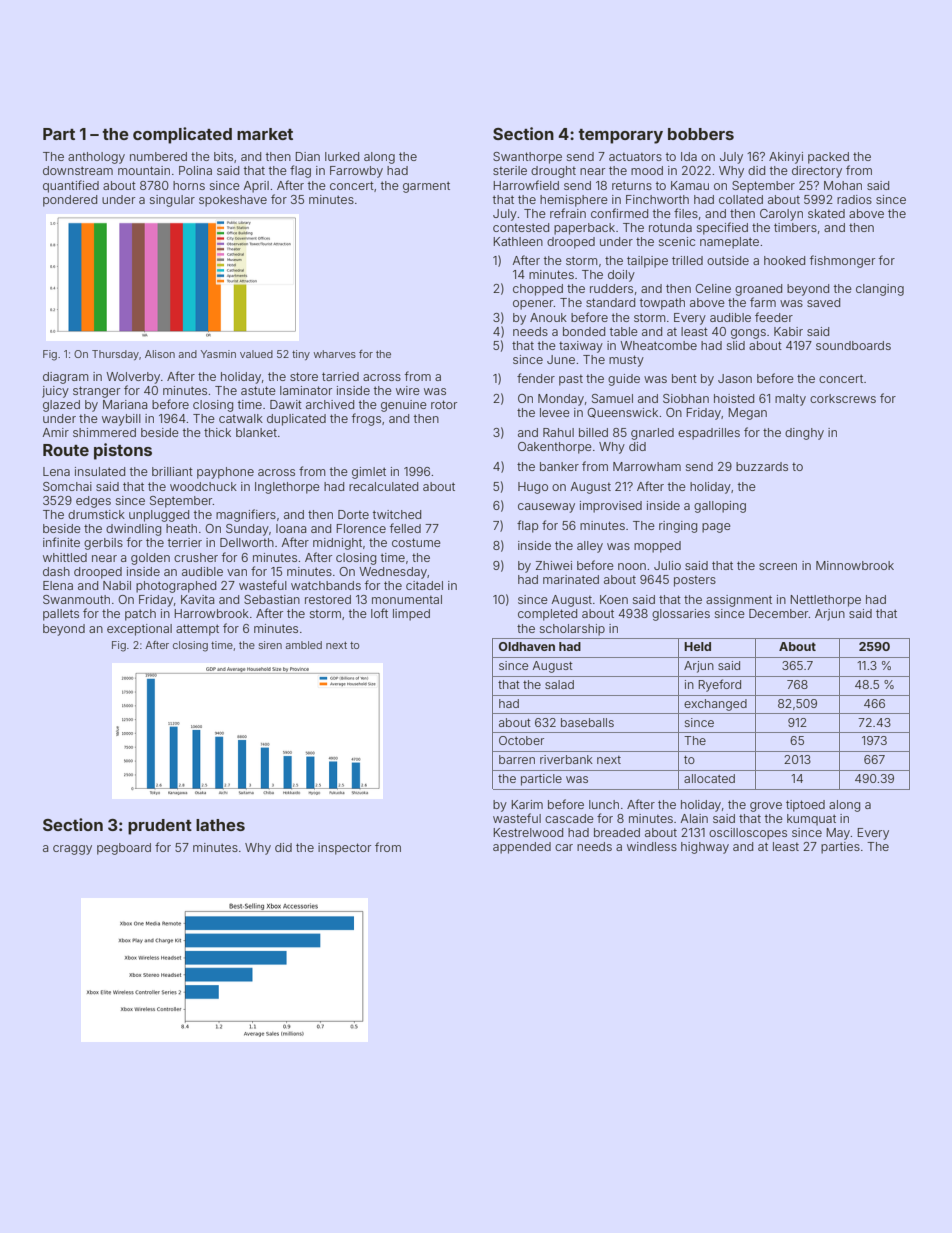 This page has width=952, height=1233. I want to click on crusher, so click(196, 557).
